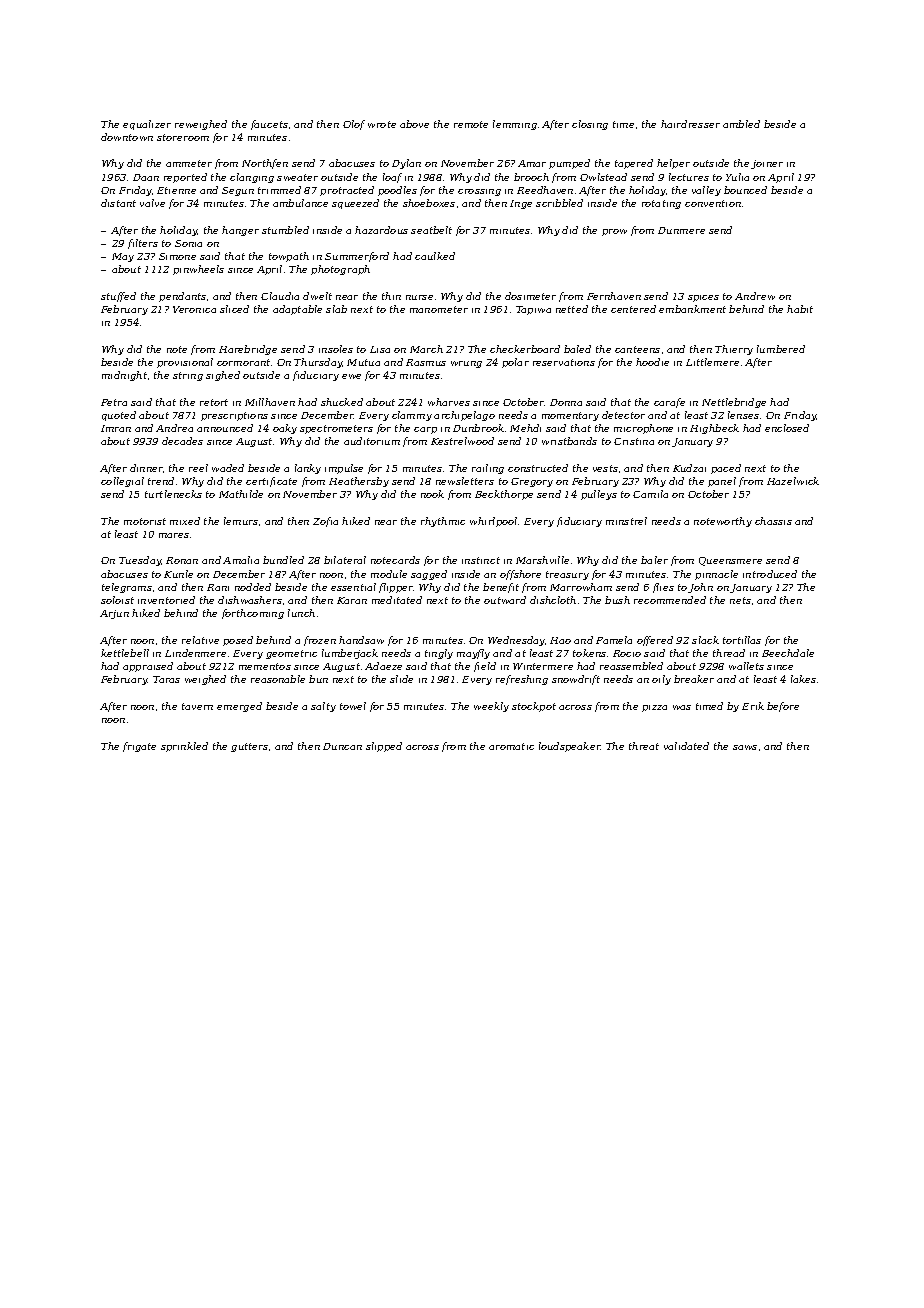 Image resolution: width=924 pixels, height=1308 pixels. What do you see at coordinates (745, 747) in the screenshot?
I see `saws` at bounding box center [745, 747].
